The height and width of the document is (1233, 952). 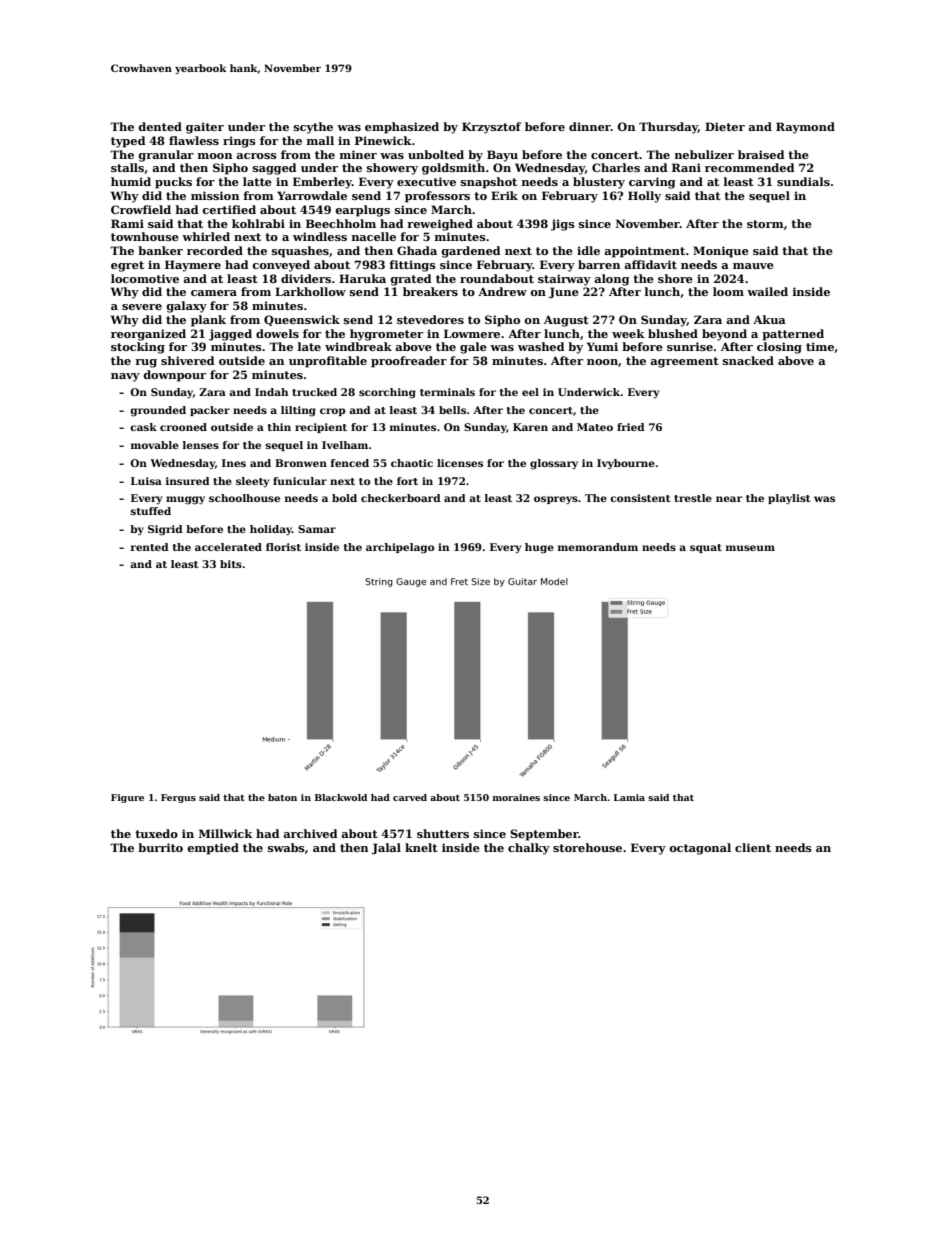 I want to click on time, so click(x=820, y=346).
